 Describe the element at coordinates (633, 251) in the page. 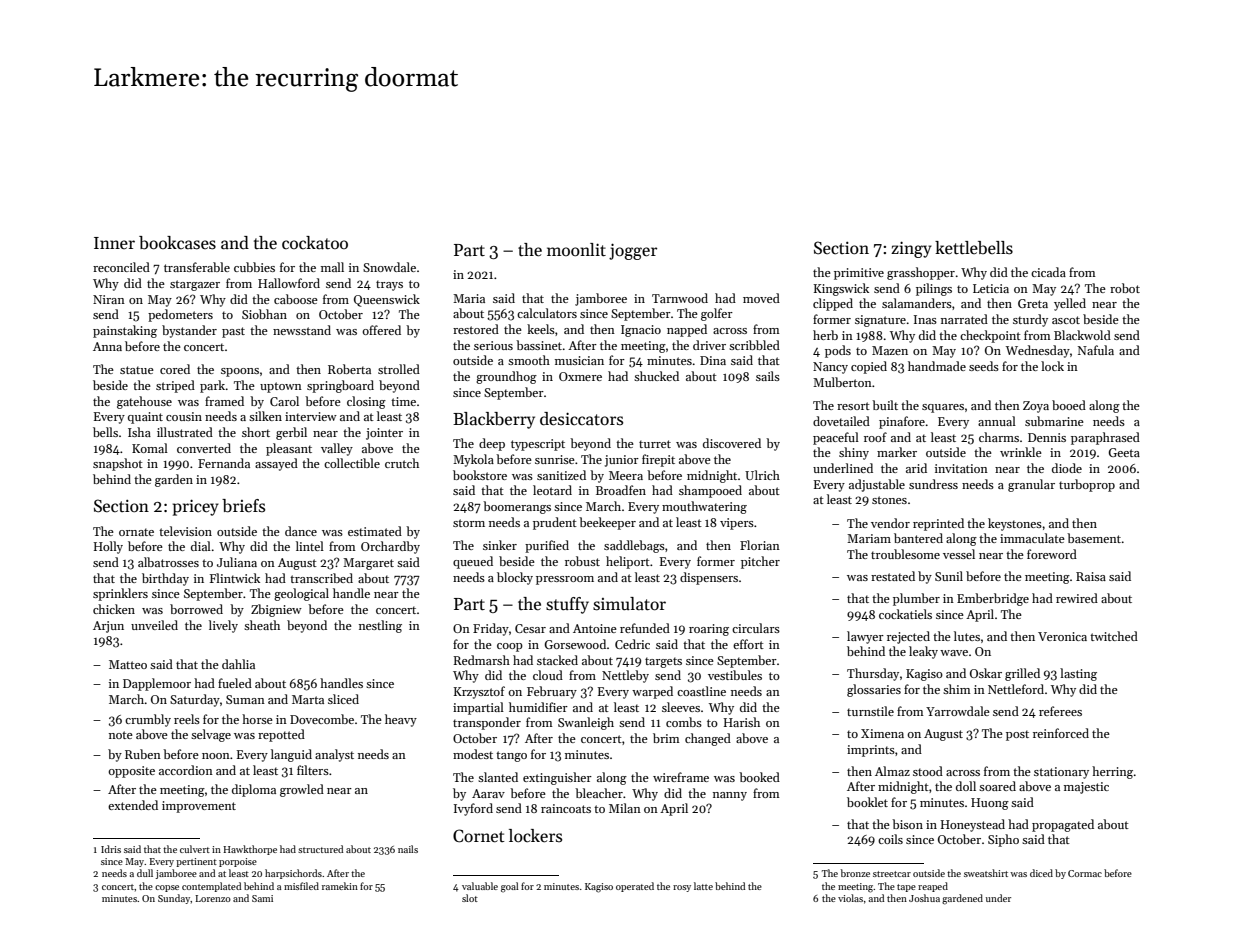

I see `jogger` at that location.
